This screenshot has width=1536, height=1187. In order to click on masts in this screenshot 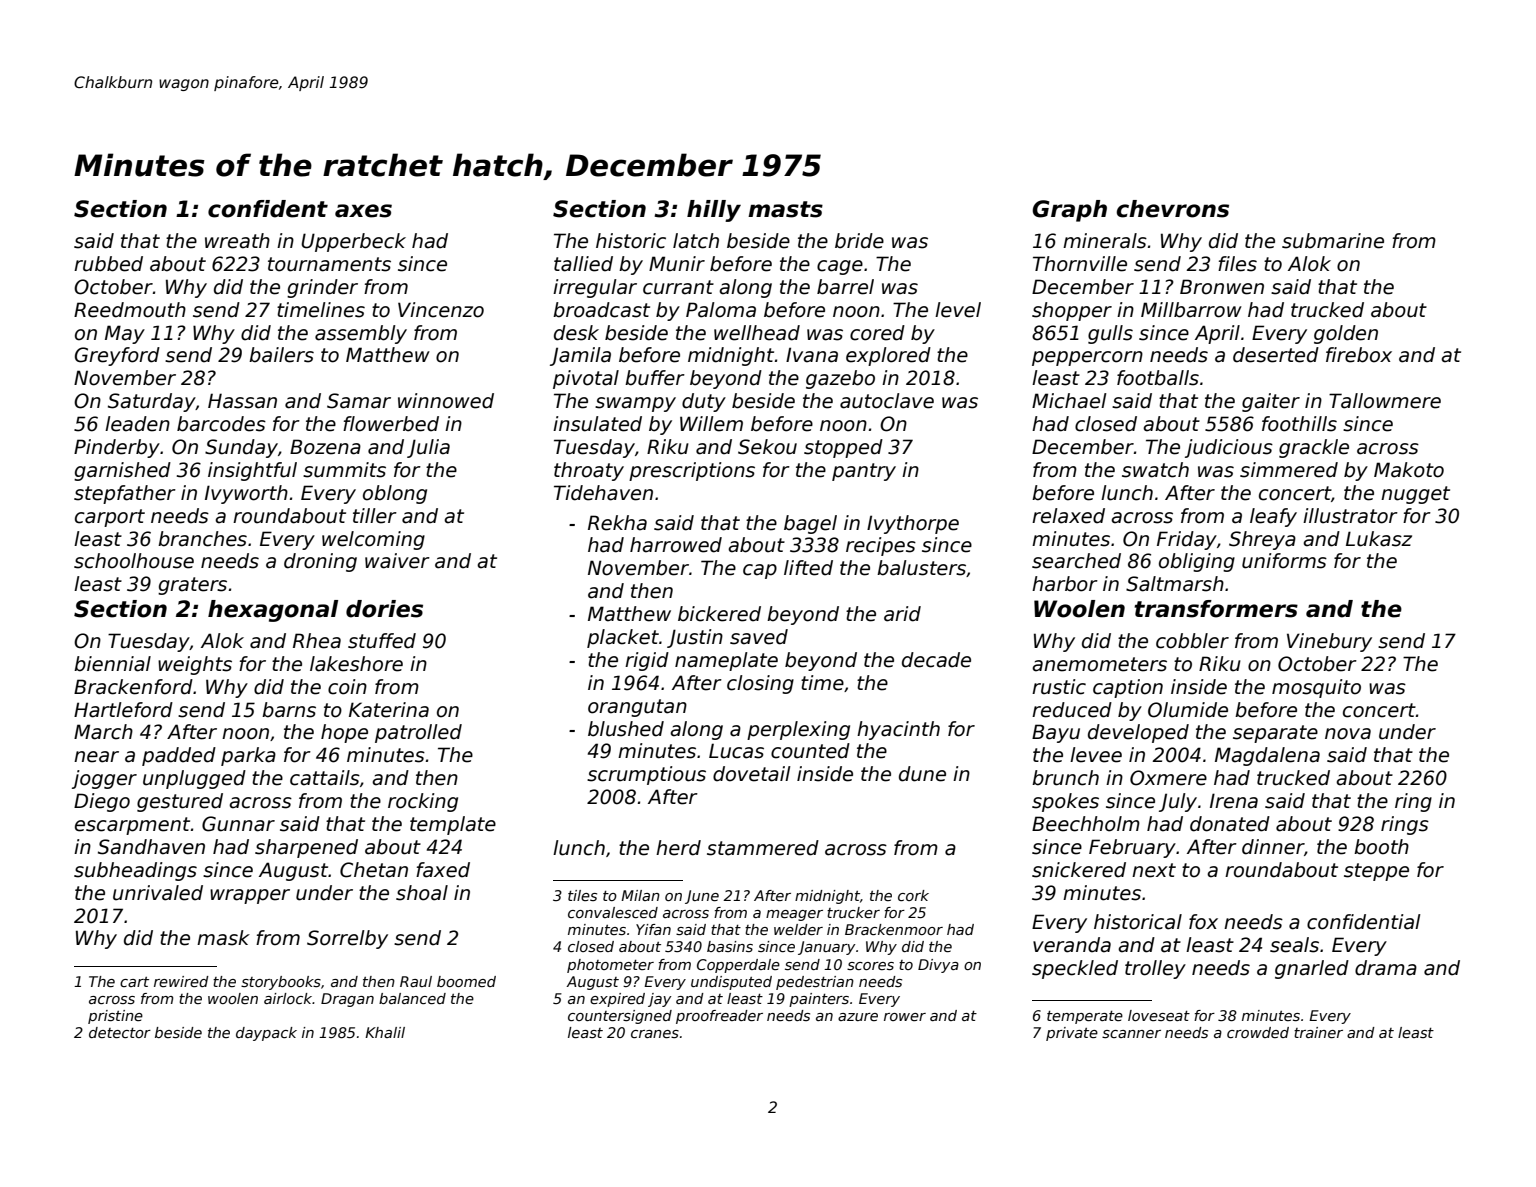, I will do `click(785, 209)`.
